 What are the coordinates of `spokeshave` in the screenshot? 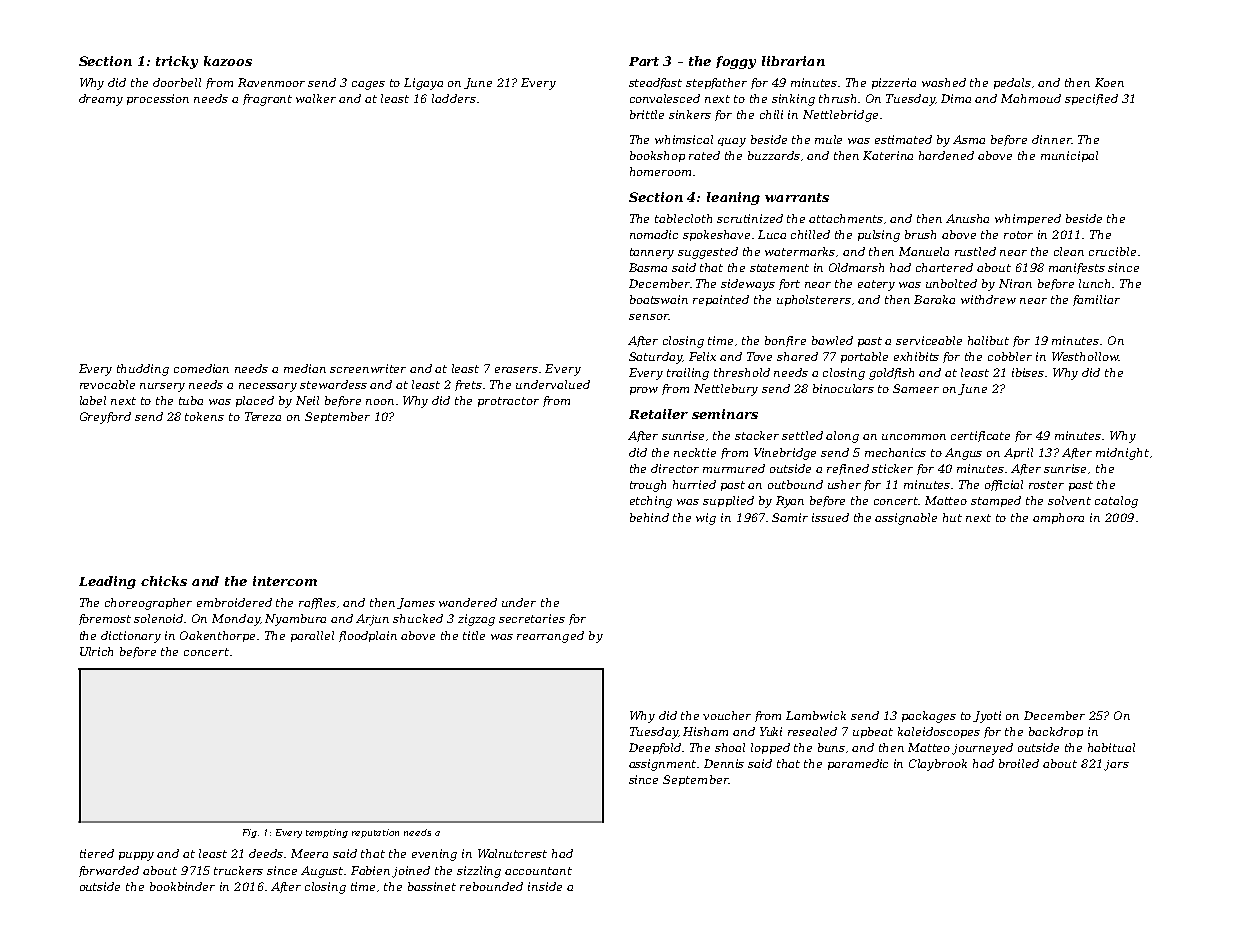 It's located at (716, 235).
